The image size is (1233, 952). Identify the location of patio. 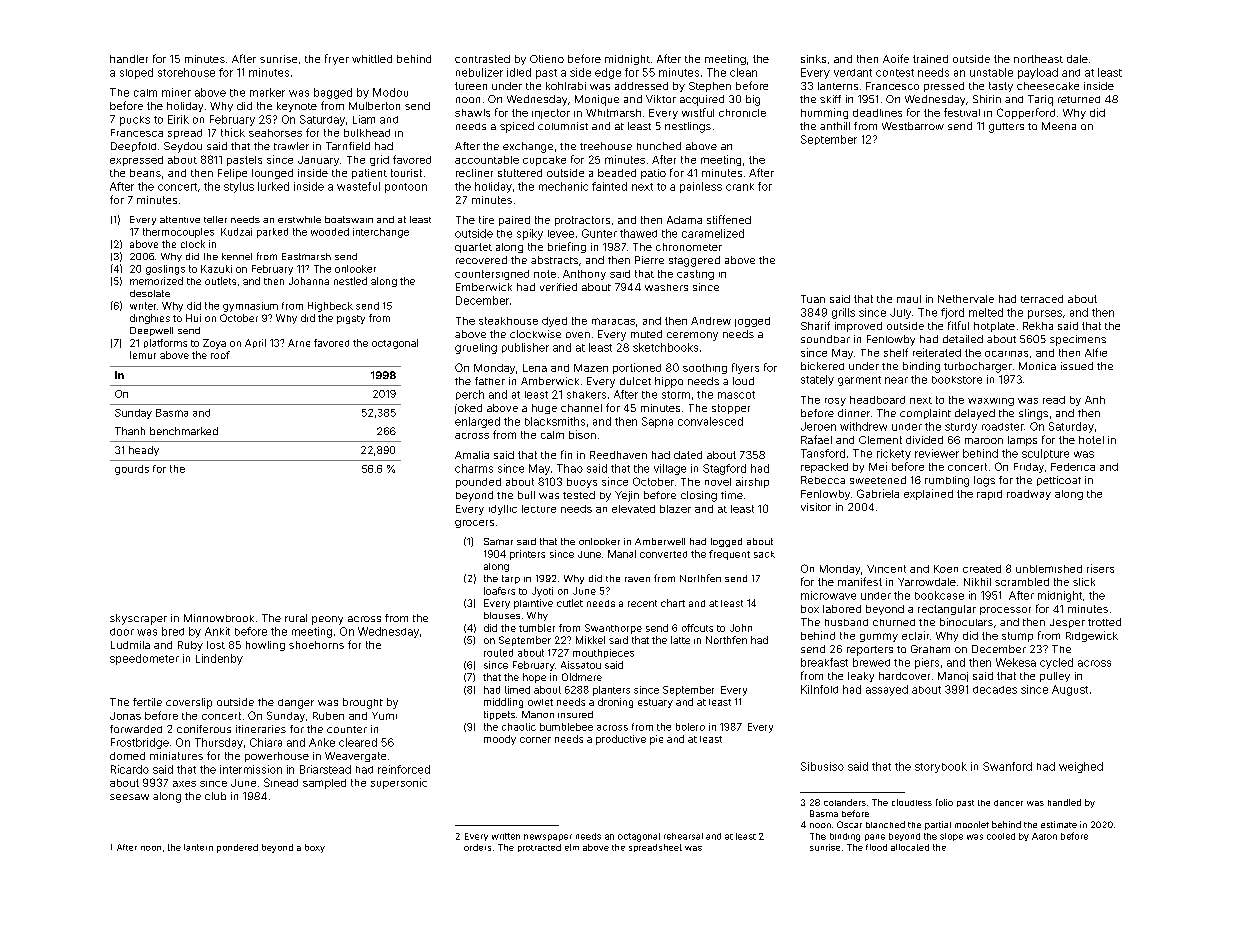
(653, 174).
